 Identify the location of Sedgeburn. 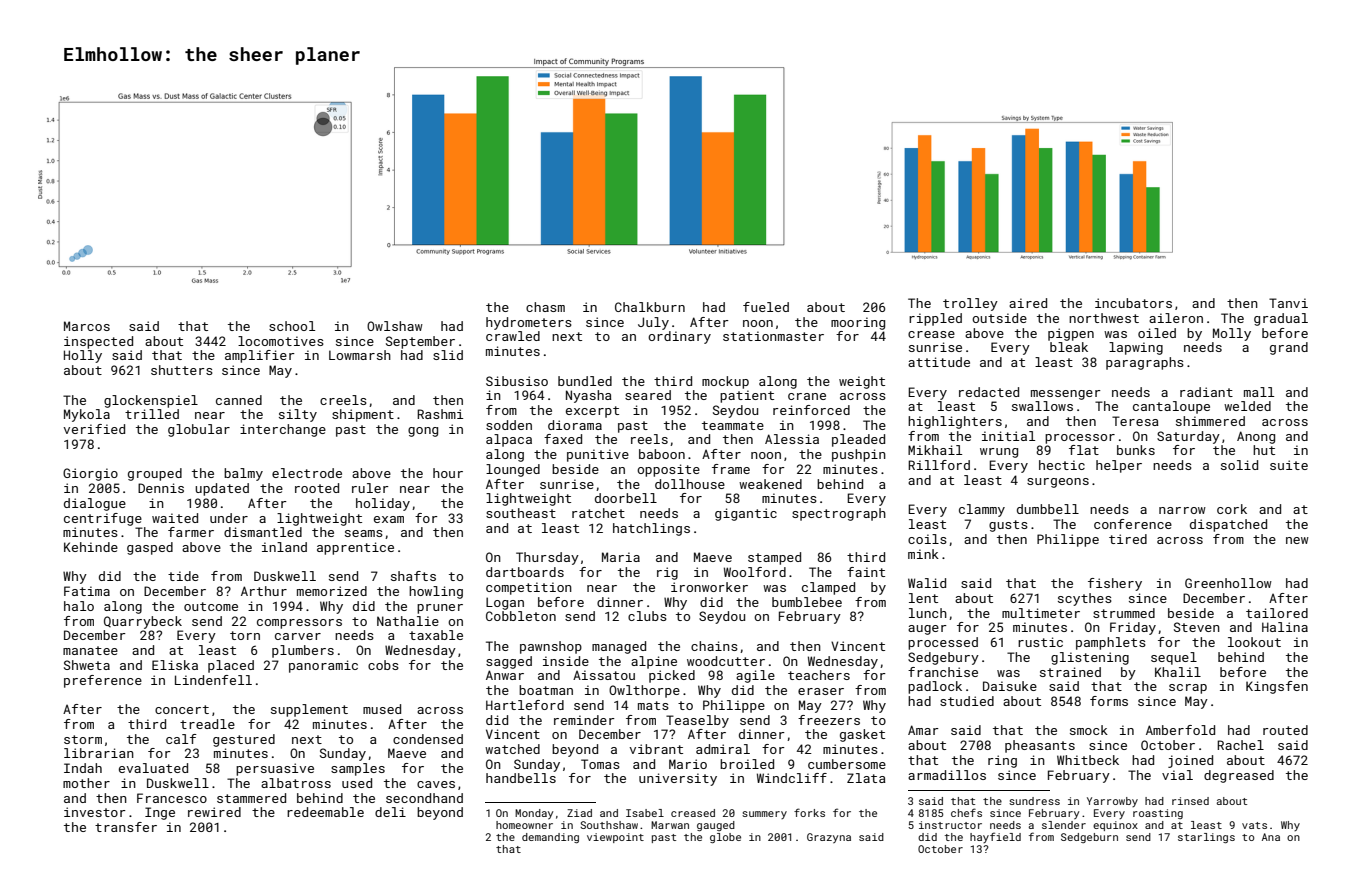
(1089, 838).
